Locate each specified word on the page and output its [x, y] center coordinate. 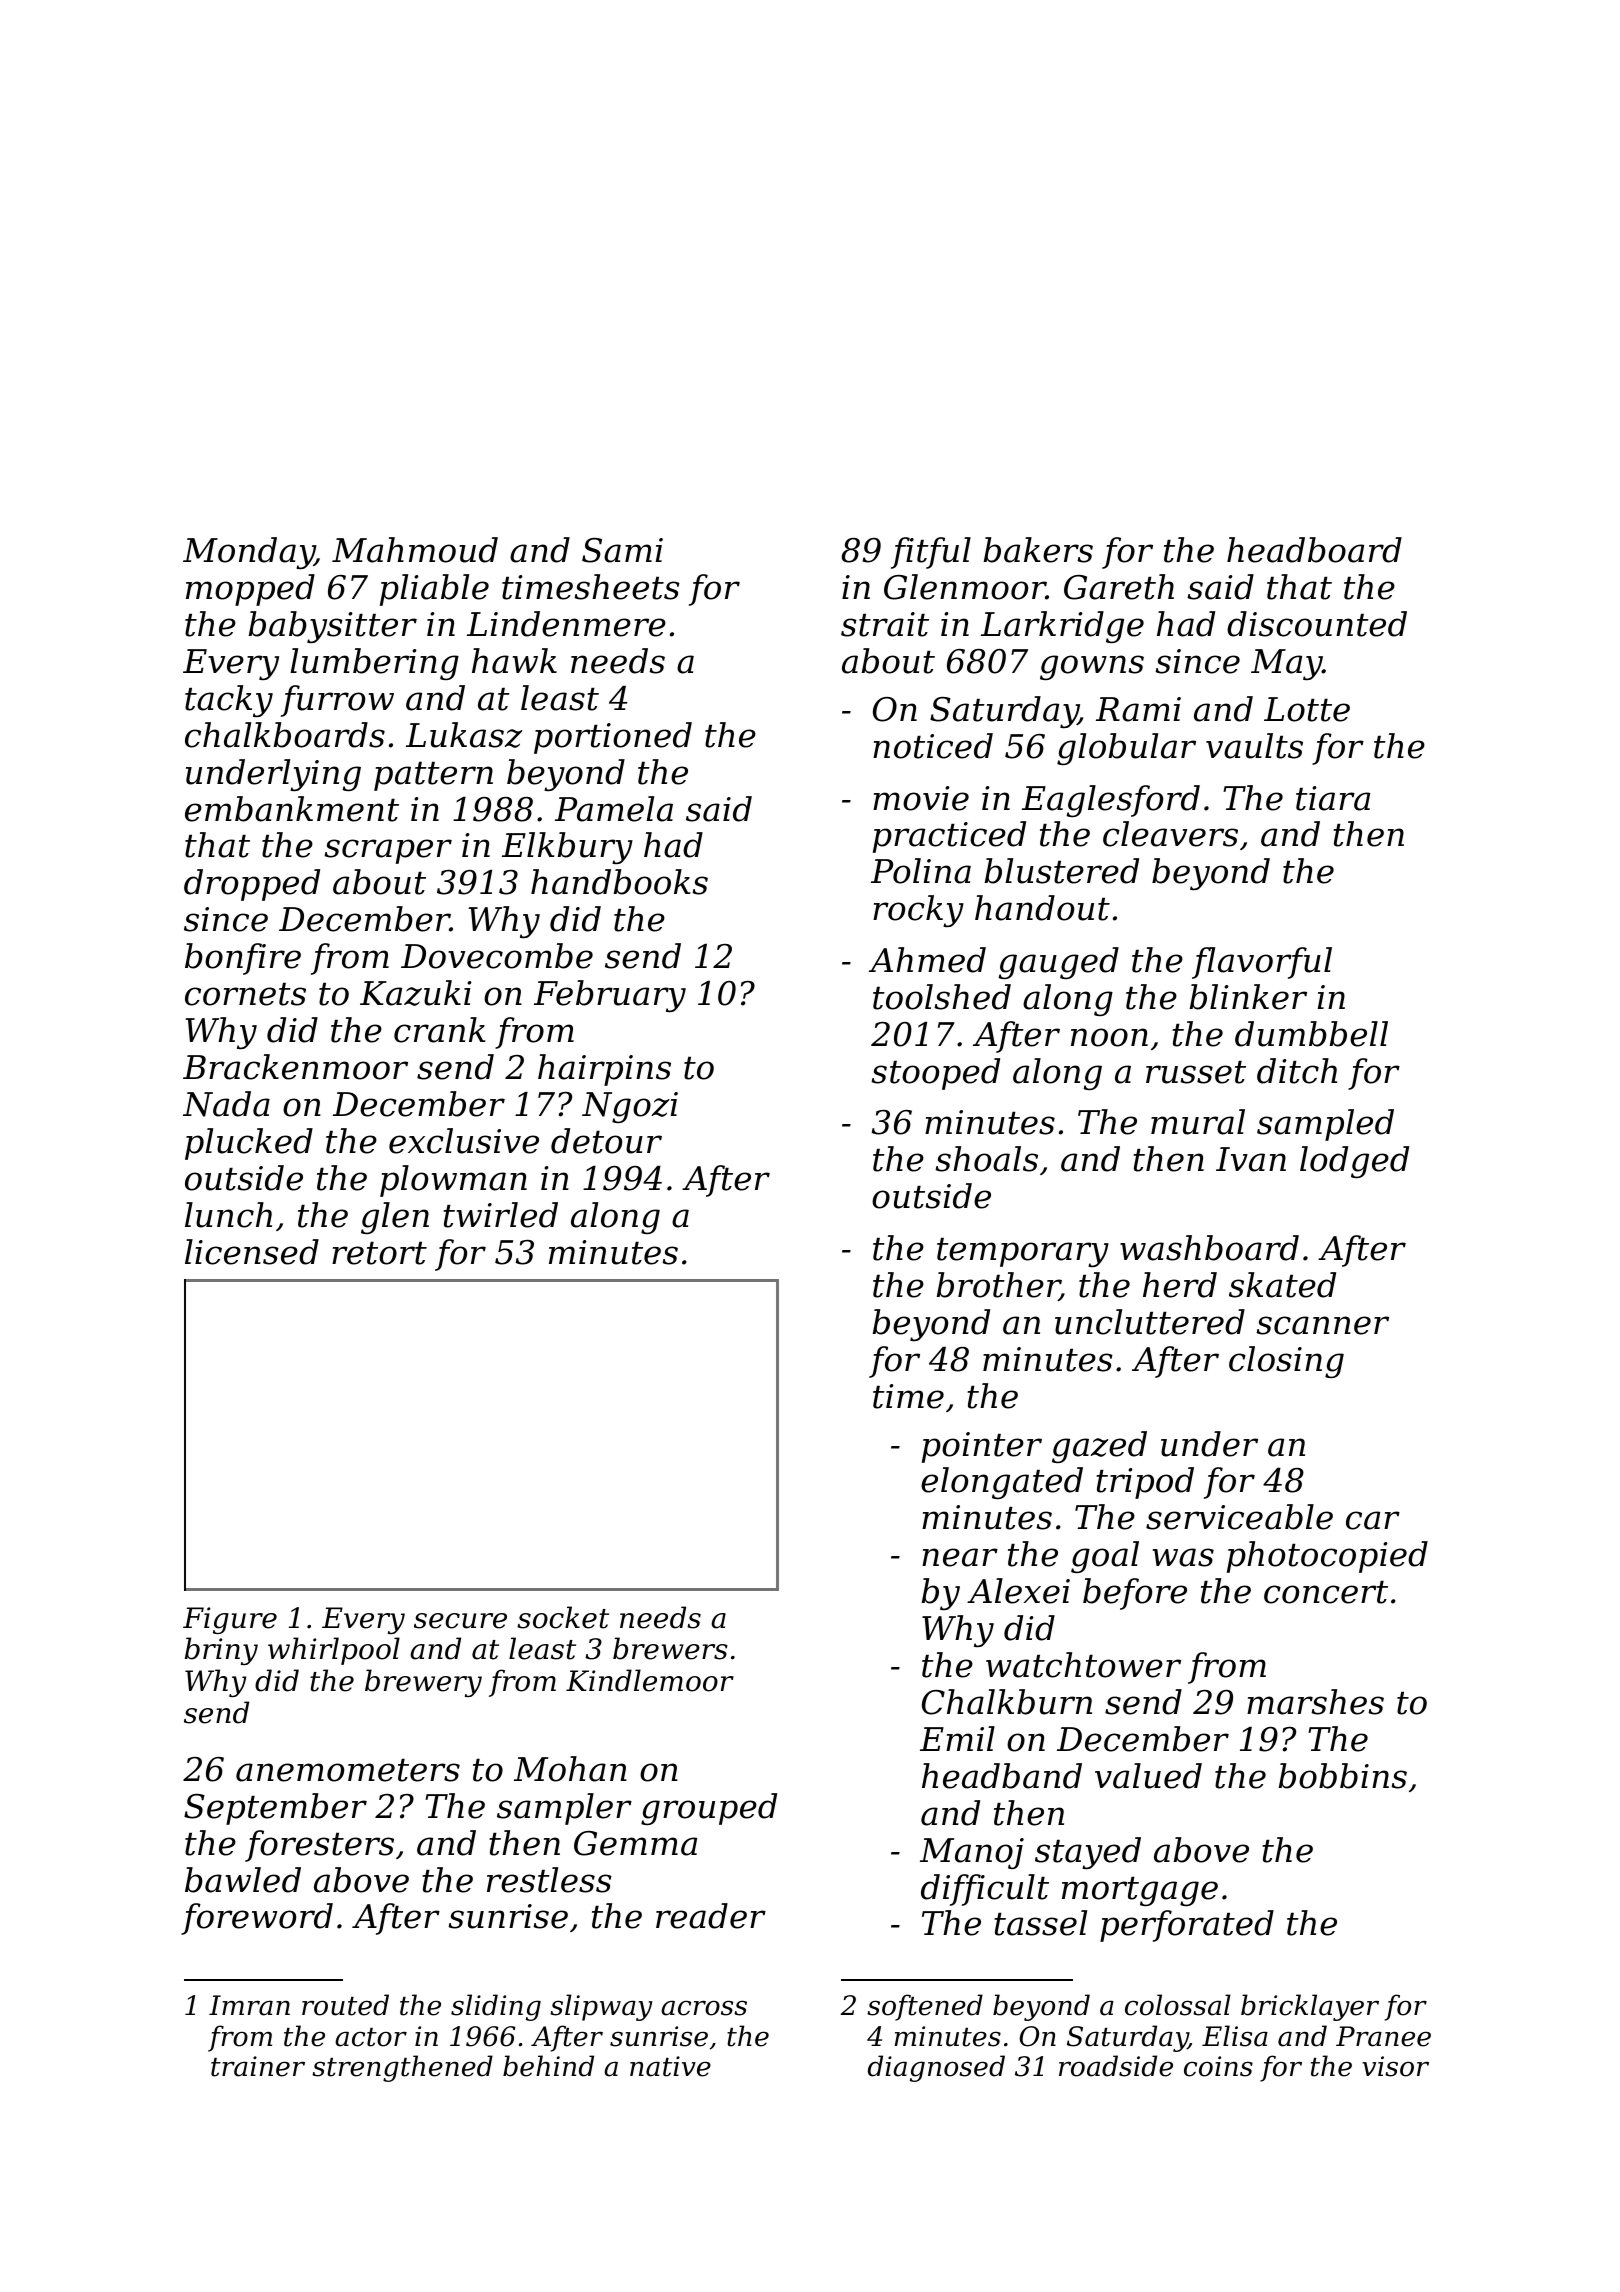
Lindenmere [566, 624]
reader [711, 1916]
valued [1148, 1776]
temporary [1023, 1252]
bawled [243, 1880]
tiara [1333, 798]
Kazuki [416, 993]
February [610, 996]
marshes [1315, 1702]
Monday [249, 553]
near [960, 1557]
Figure [230, 1620]
